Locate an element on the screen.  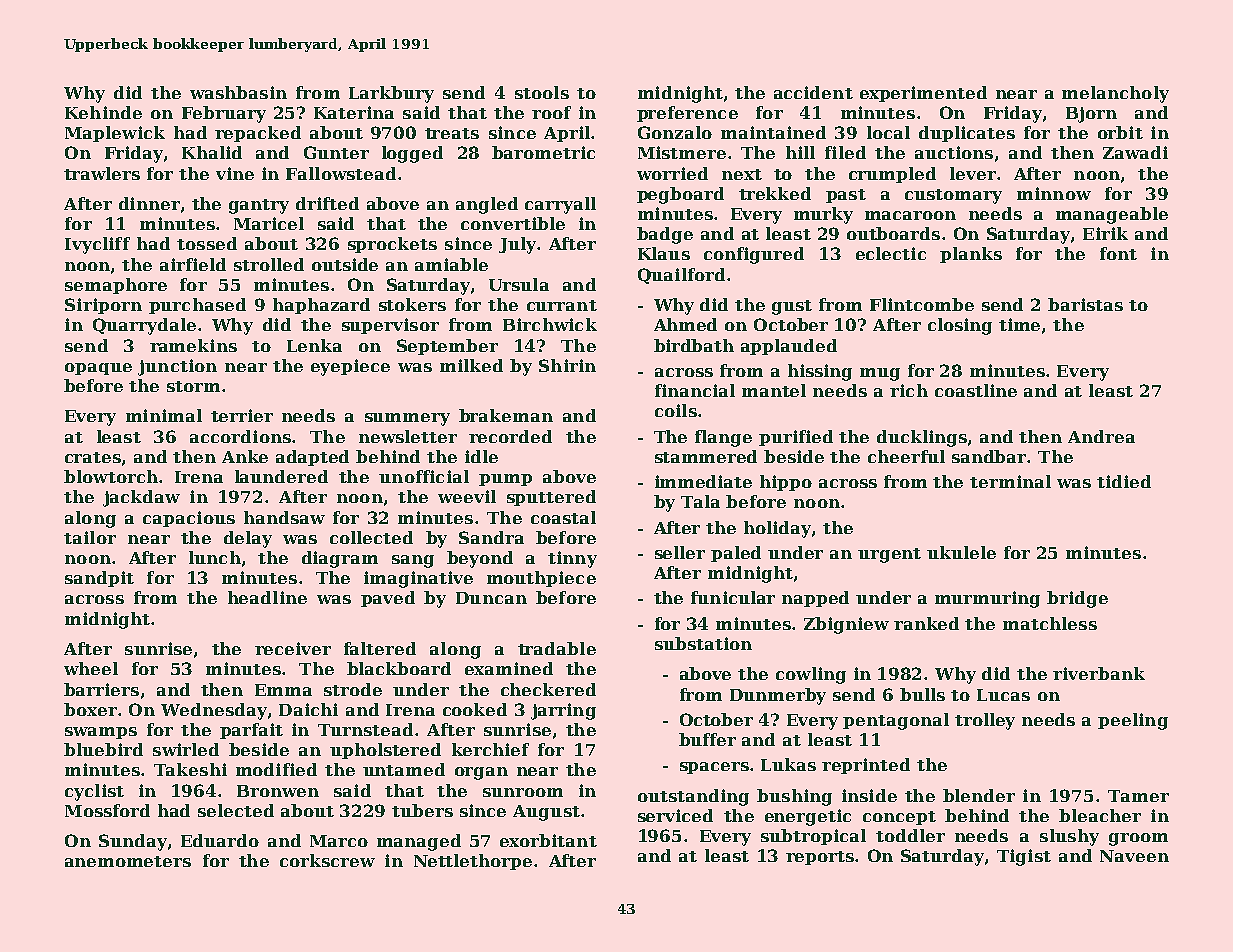
opaque is located at coordinates (98, 369).
